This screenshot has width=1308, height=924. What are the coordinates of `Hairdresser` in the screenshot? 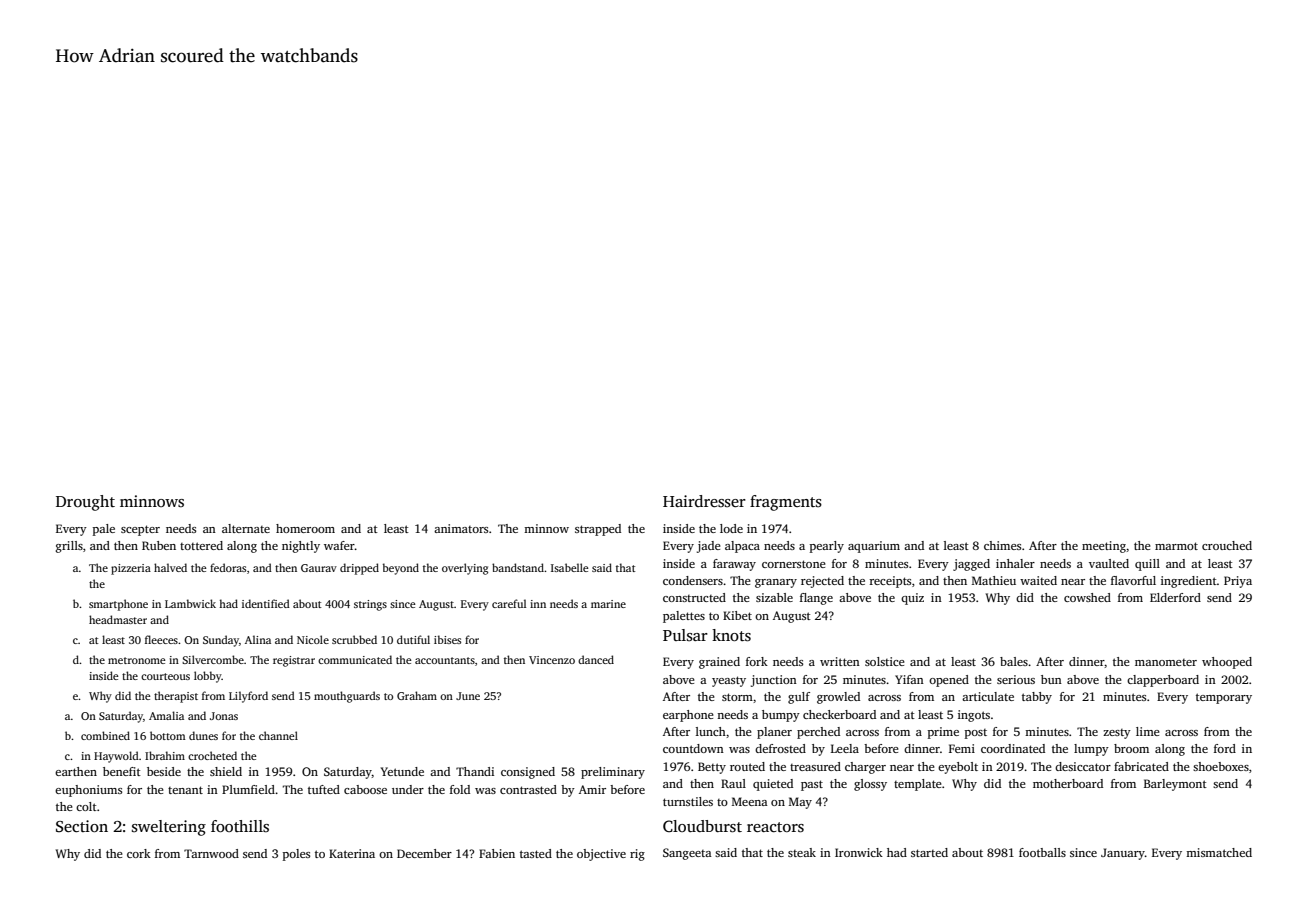 It's located at (704, 501).
